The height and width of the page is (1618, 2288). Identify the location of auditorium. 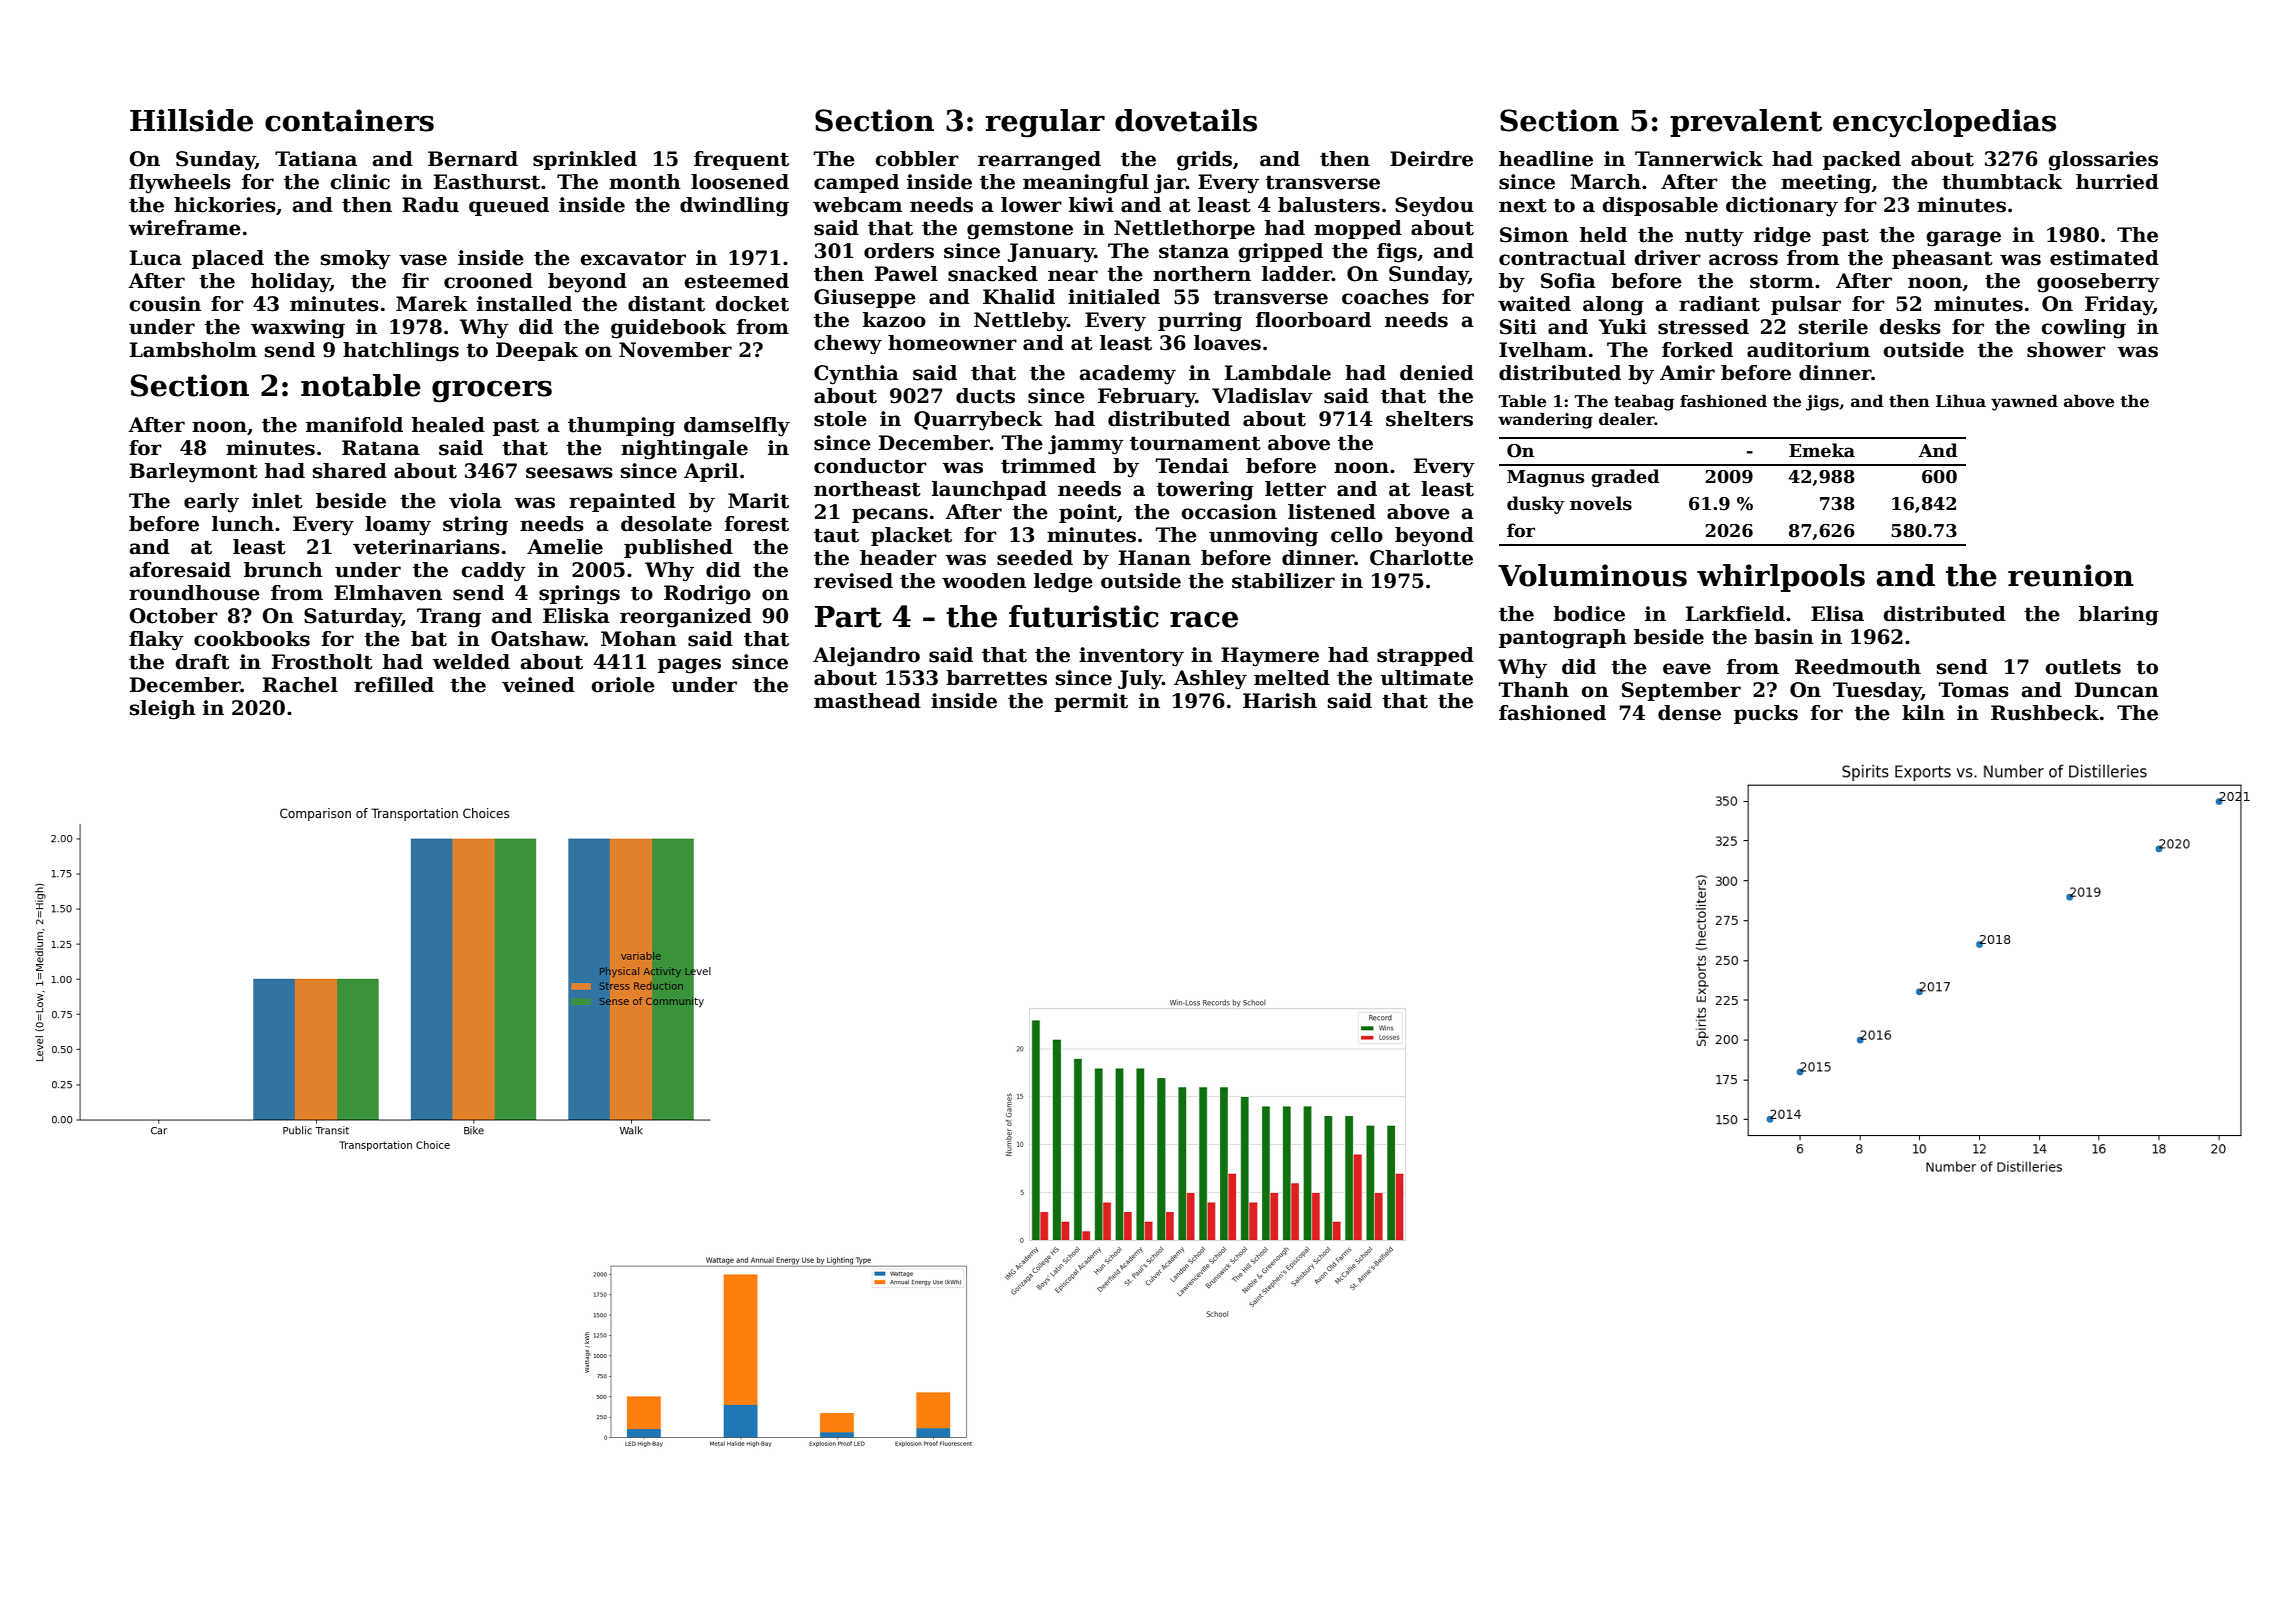
(1808, 350).
